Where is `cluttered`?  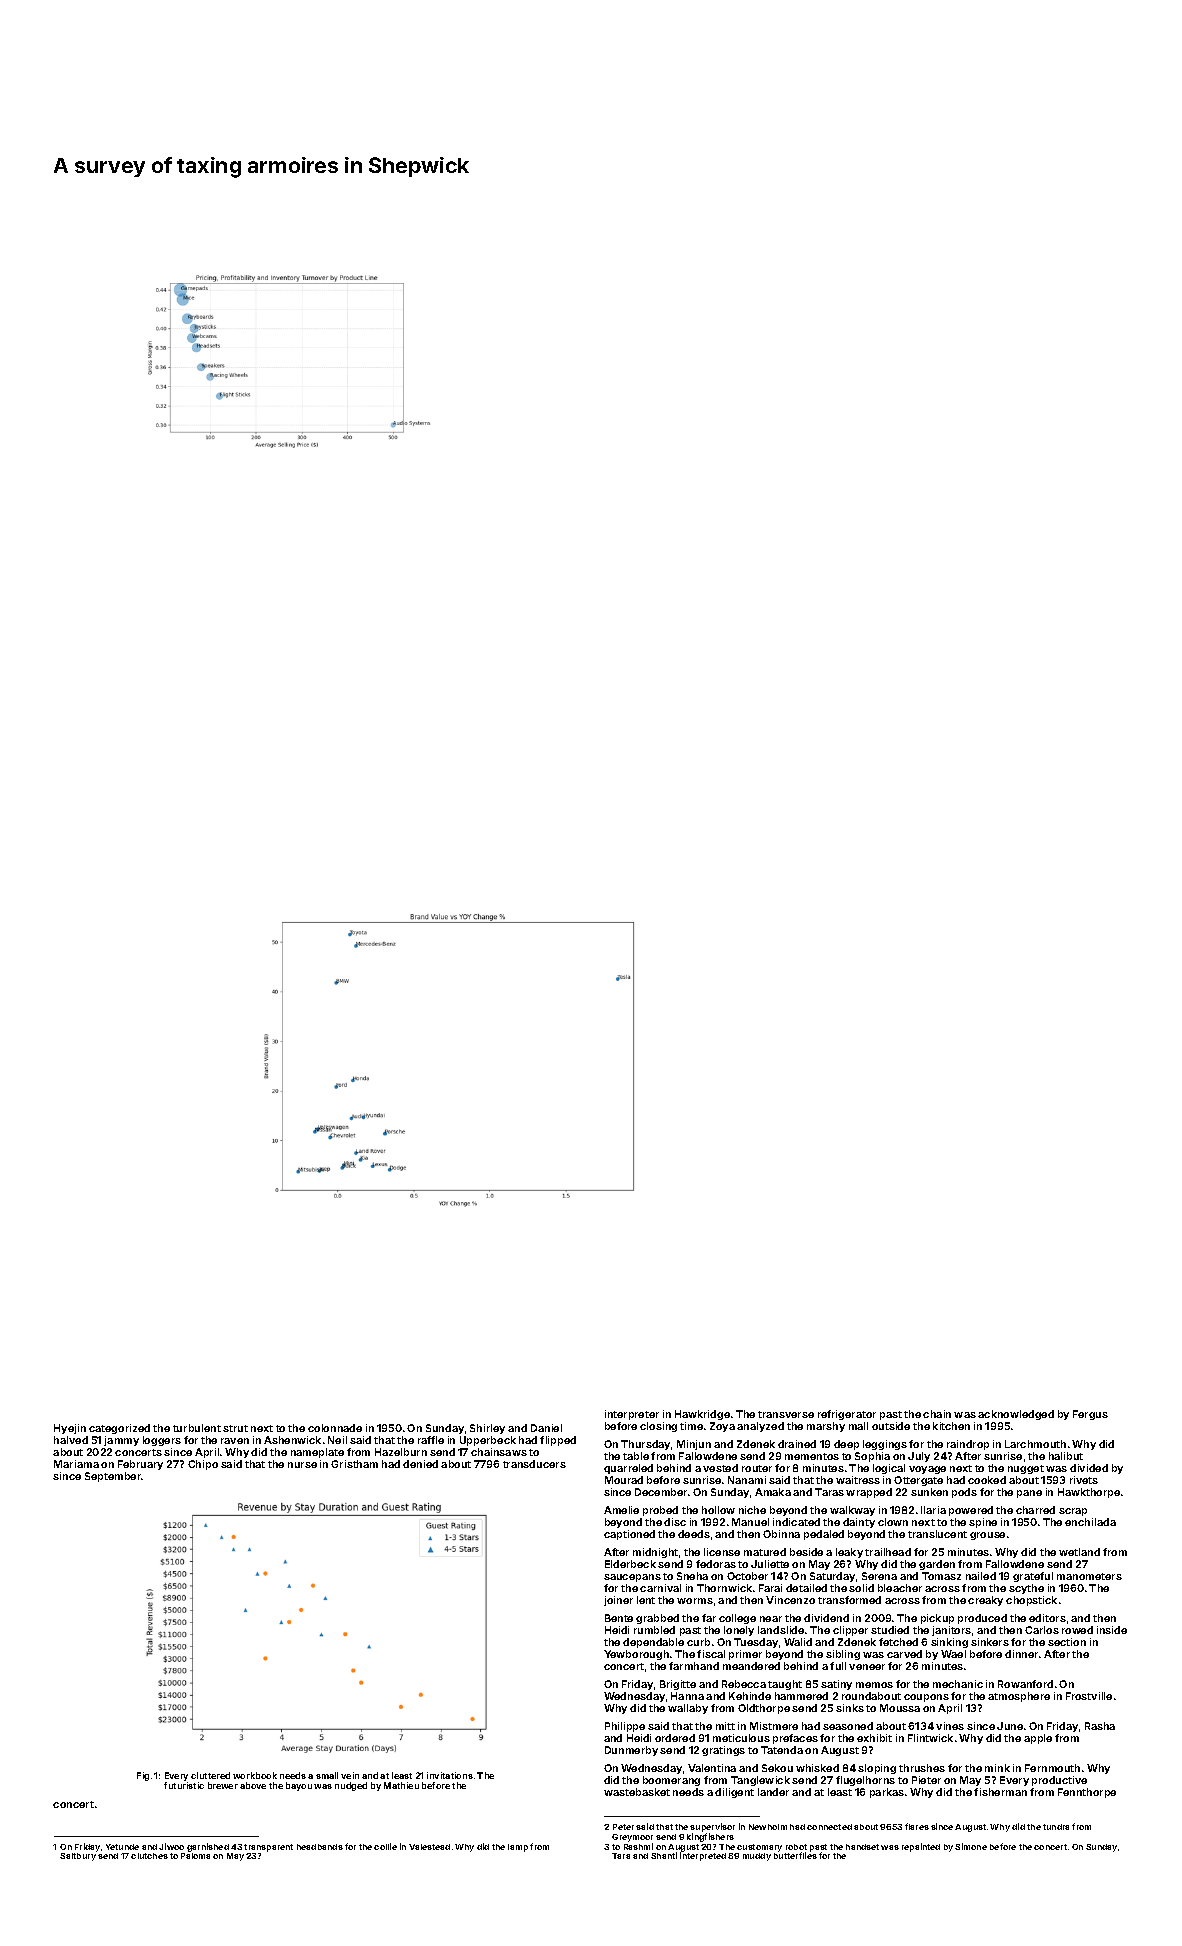 cluttered is located at coordinates (210, 1775).
